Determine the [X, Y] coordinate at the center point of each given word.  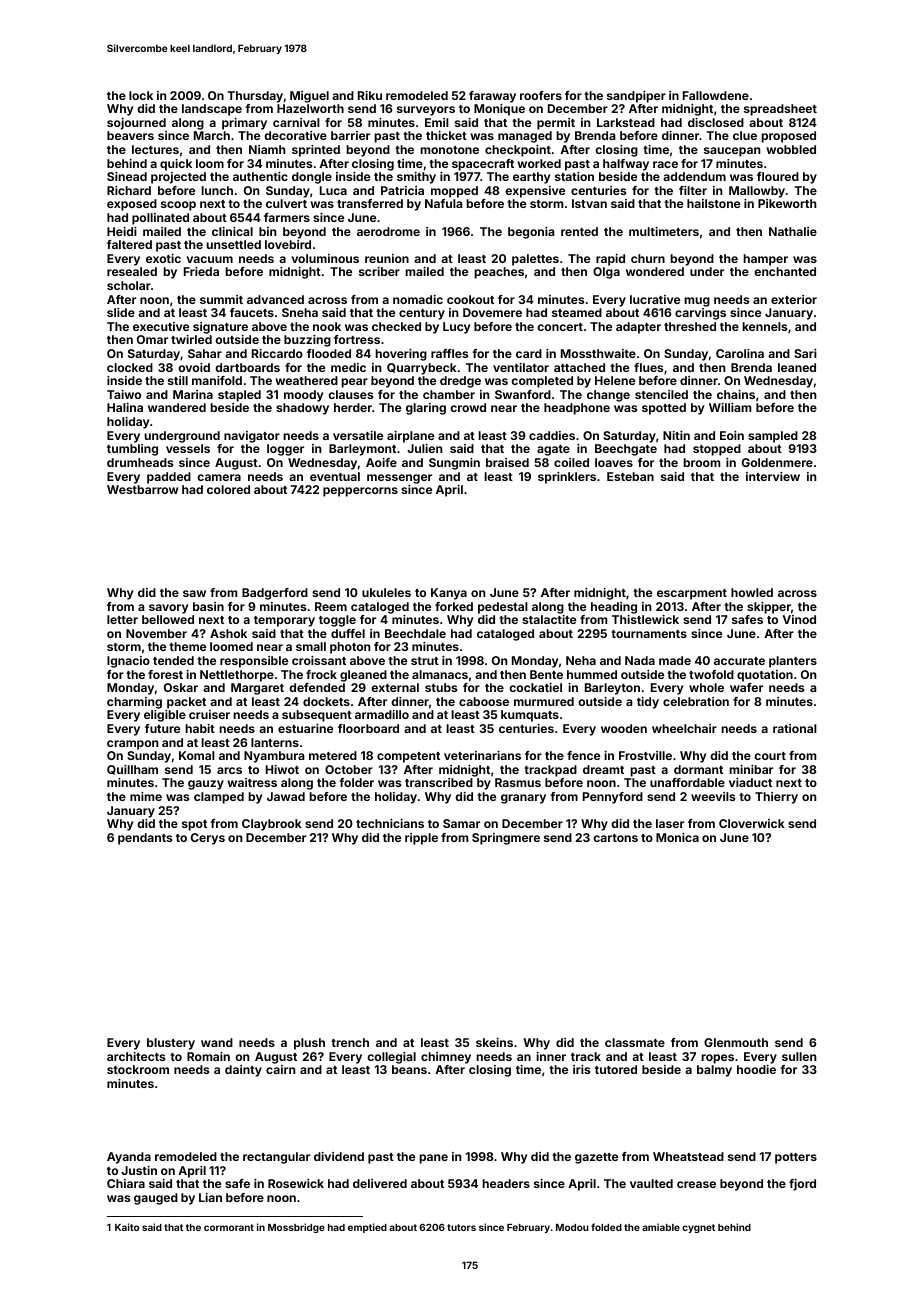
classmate [635, 1042]
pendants [145, 839]
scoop [178, 206]
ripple [421, 839]
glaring [426, 409]
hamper [765, 260]
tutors [461, 1227]
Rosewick [296, 1183]
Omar [152, 339]
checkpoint [518, 151]
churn [648, 258]
